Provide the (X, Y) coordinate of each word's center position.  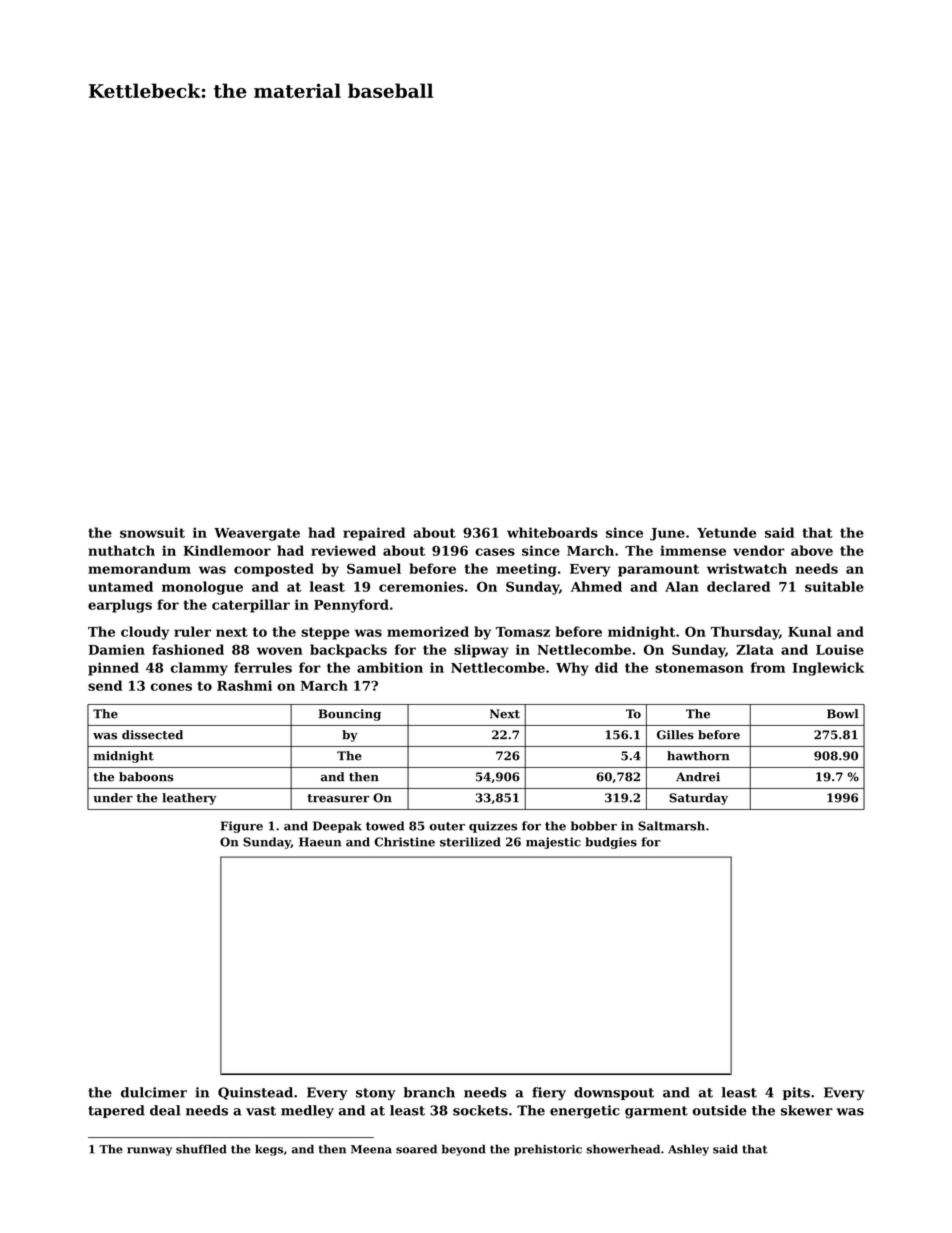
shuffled (201, 1149)
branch (429, 1092)
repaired (374, 534)
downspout (614, 1093)
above (812, 550)
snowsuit (152, 532)
